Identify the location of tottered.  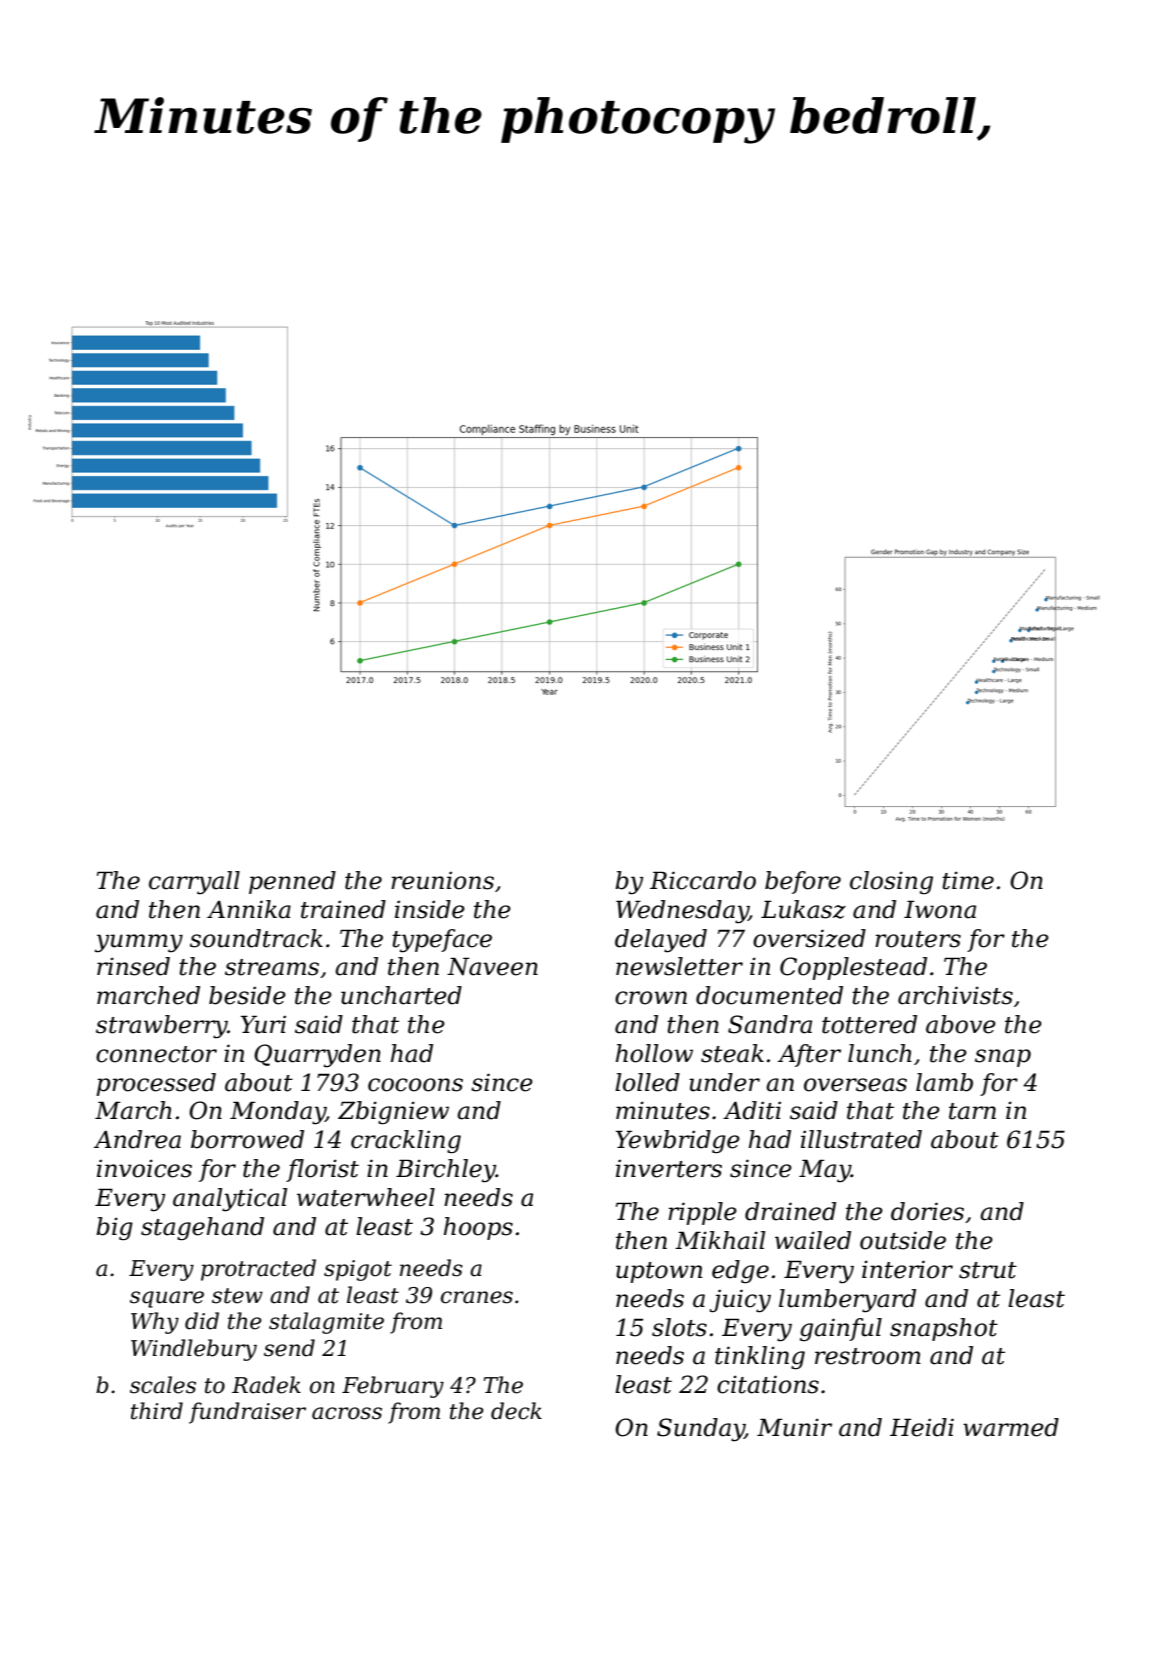
(869, 1024).
